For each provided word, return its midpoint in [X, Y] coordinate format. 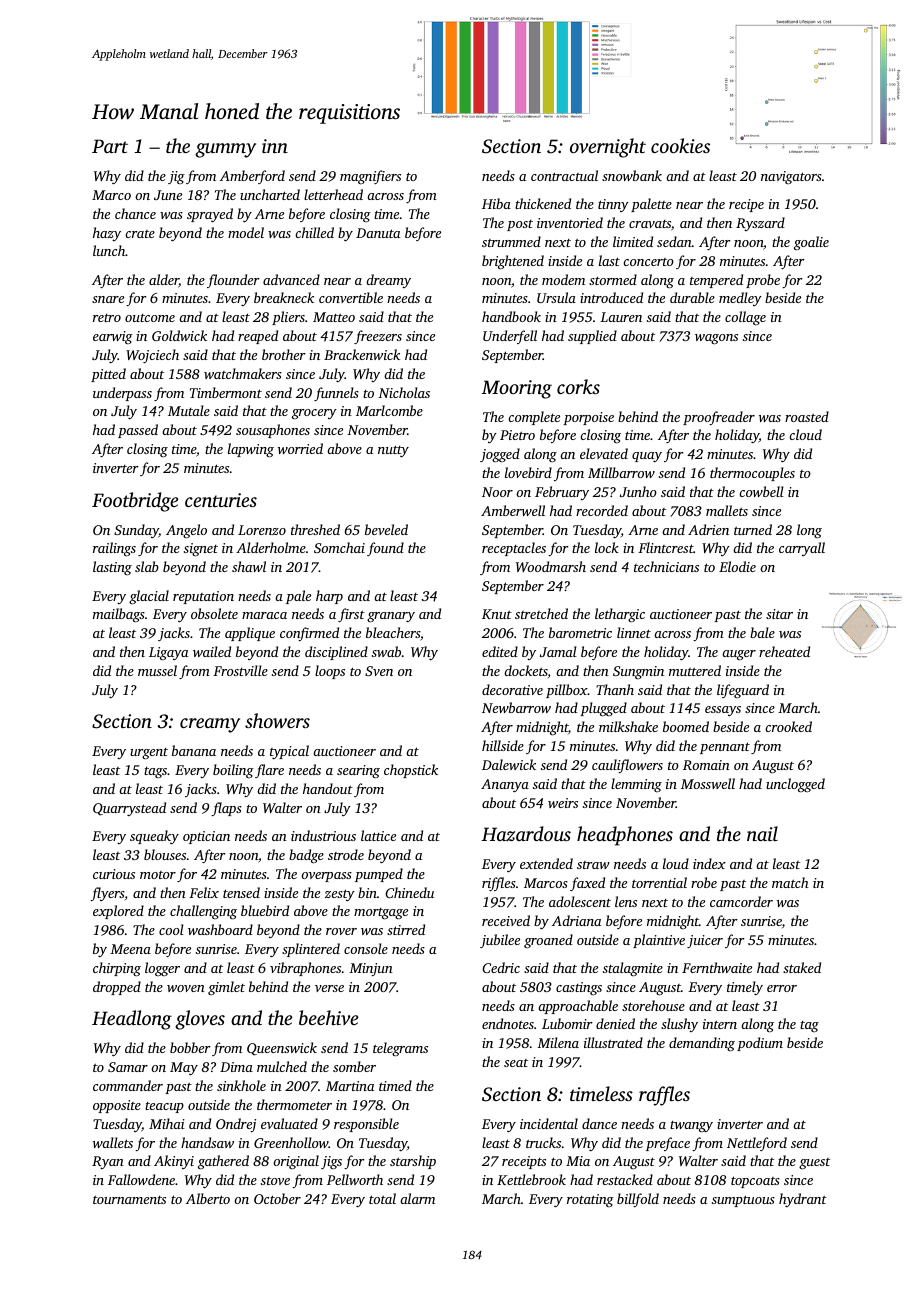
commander [128, 1085]
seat [516, 1063]
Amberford [252, 177]
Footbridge [135, 502]
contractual [564, 175]
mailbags [119, 615]
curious [114, 874]
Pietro [517, 435]
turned [753, 529]
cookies [680, 145]
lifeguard [743, 691]
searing [358, 771]
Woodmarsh [551, 566]
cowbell [761, 491]
